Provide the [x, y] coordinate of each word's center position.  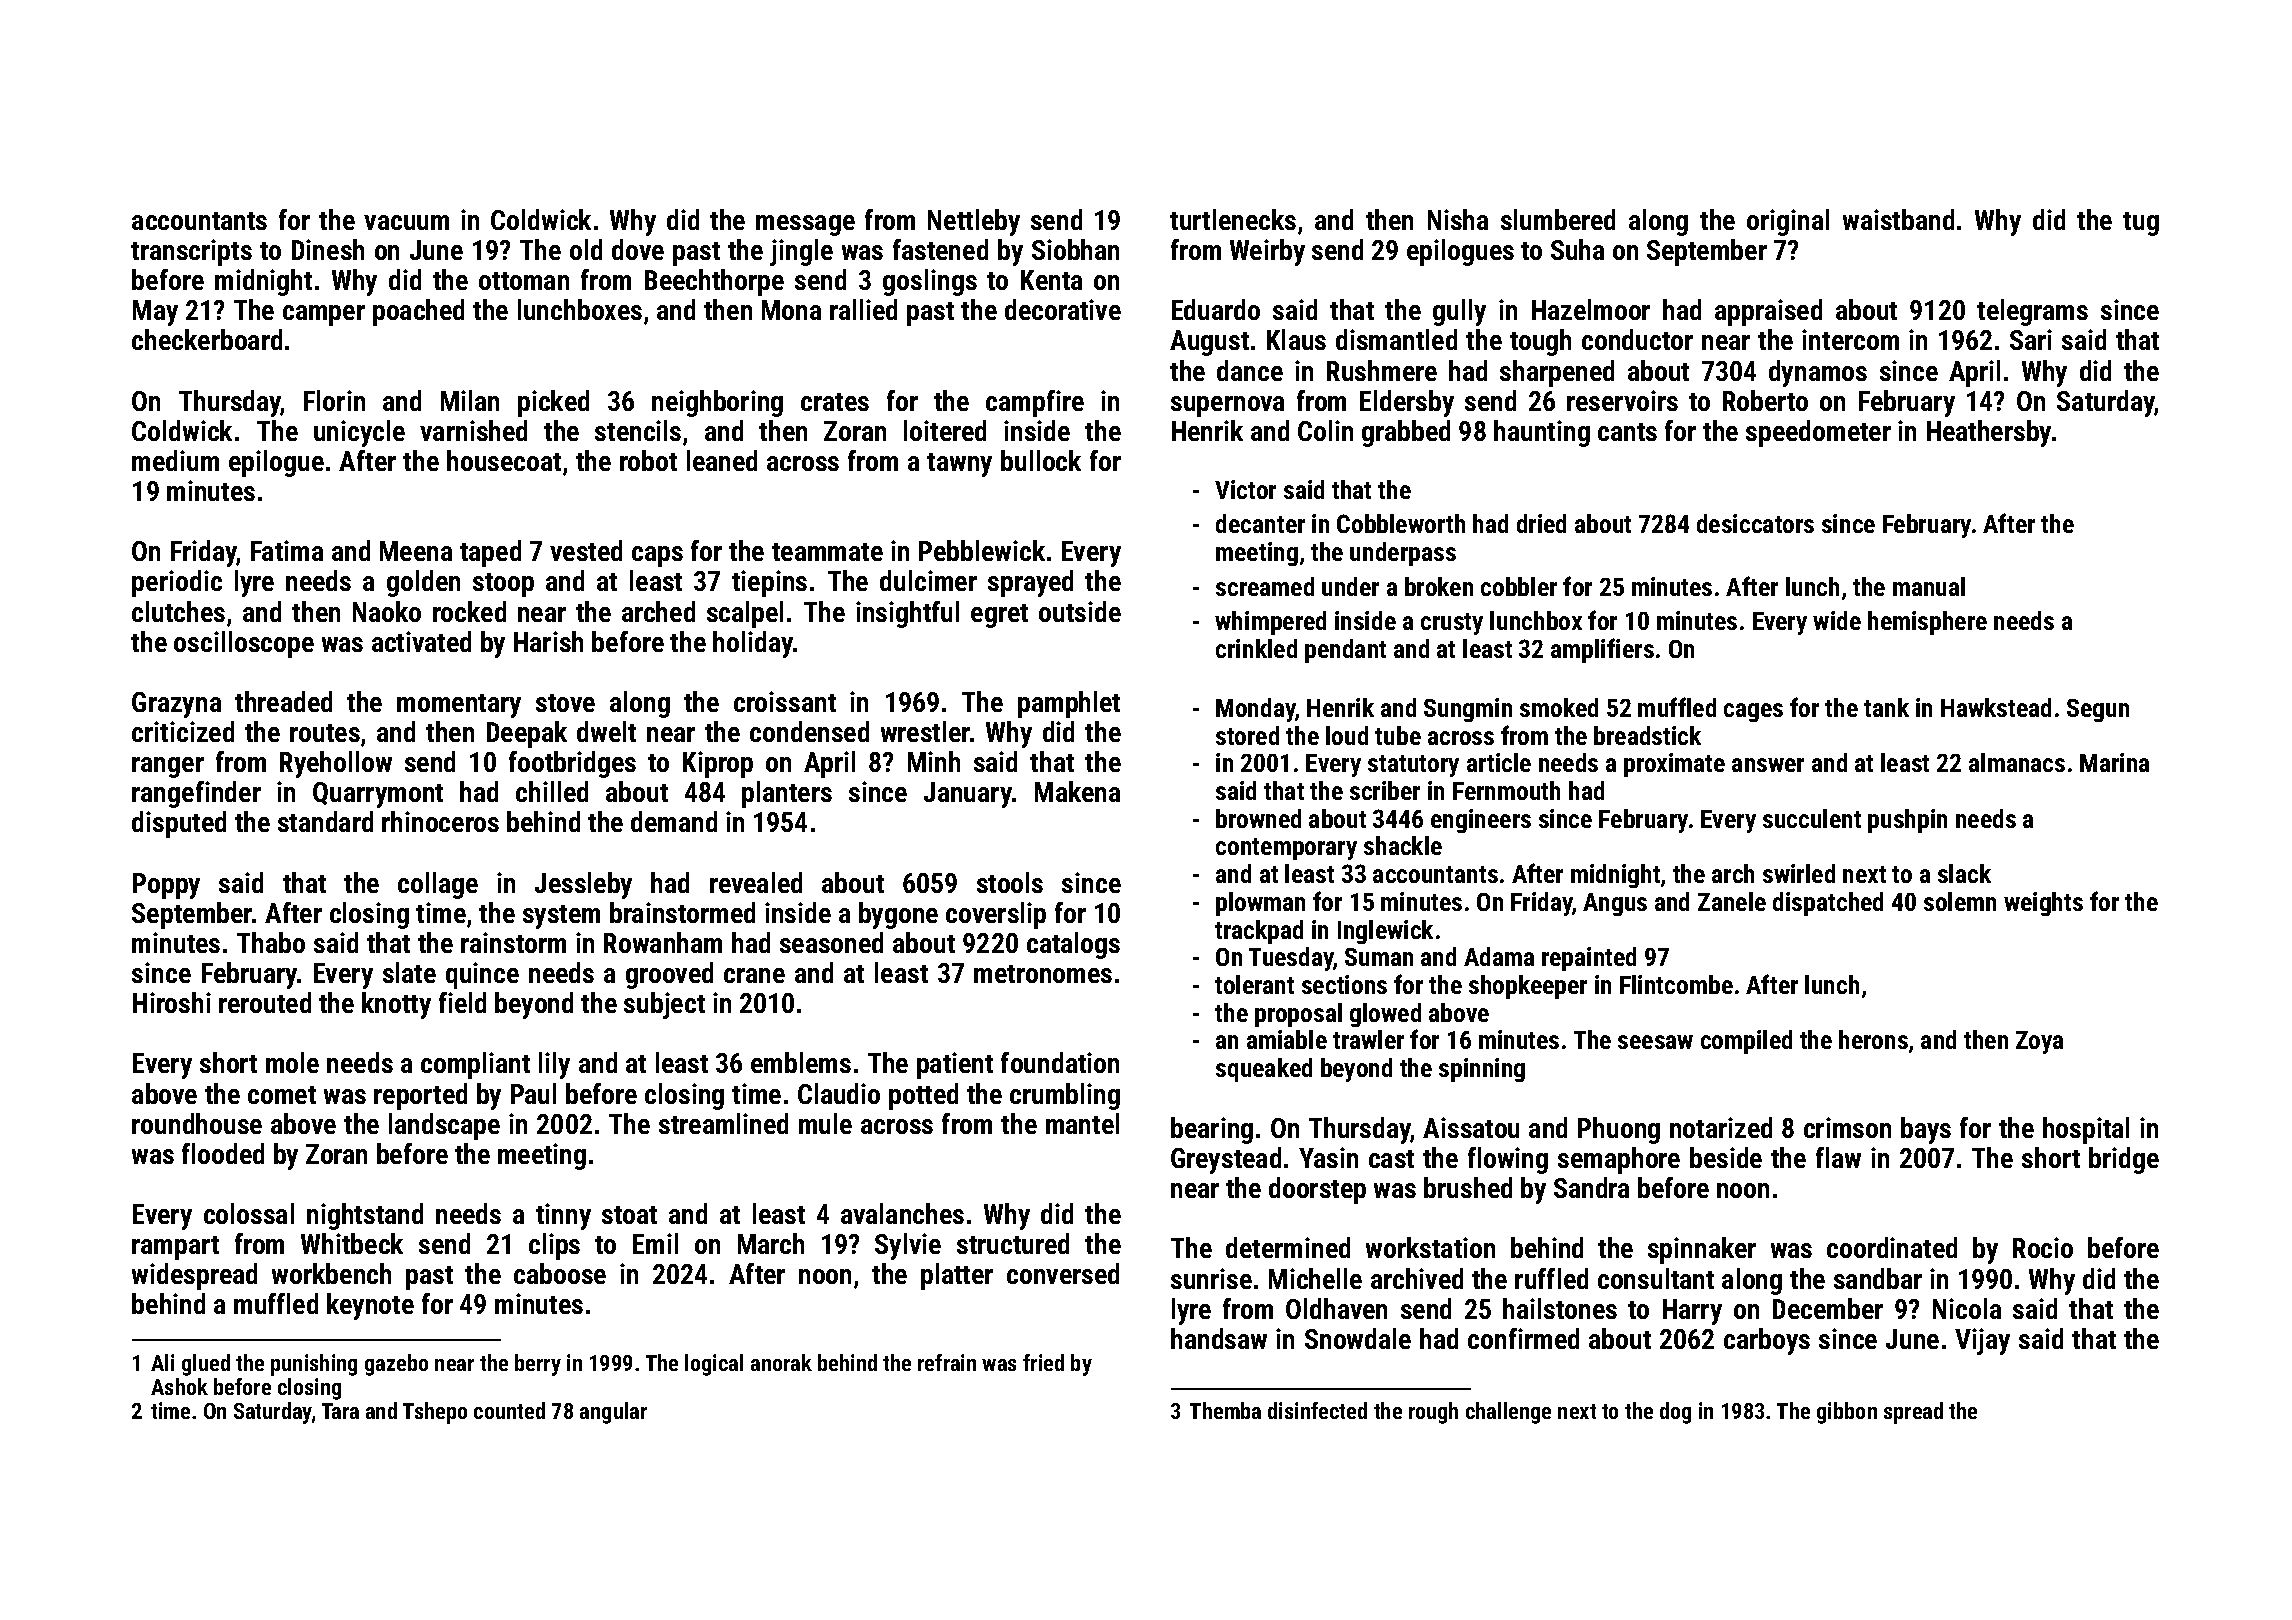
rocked [469, 611]
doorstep [1317, 1190]
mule [825, 1123]
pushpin [1907, 821]
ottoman [524, 281]
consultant [1656, 1278]
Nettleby [974, 222]
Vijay [1982, 1341]
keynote [370, 1306]
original [1788, 222]
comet [282, 1095]
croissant [785, 701]
